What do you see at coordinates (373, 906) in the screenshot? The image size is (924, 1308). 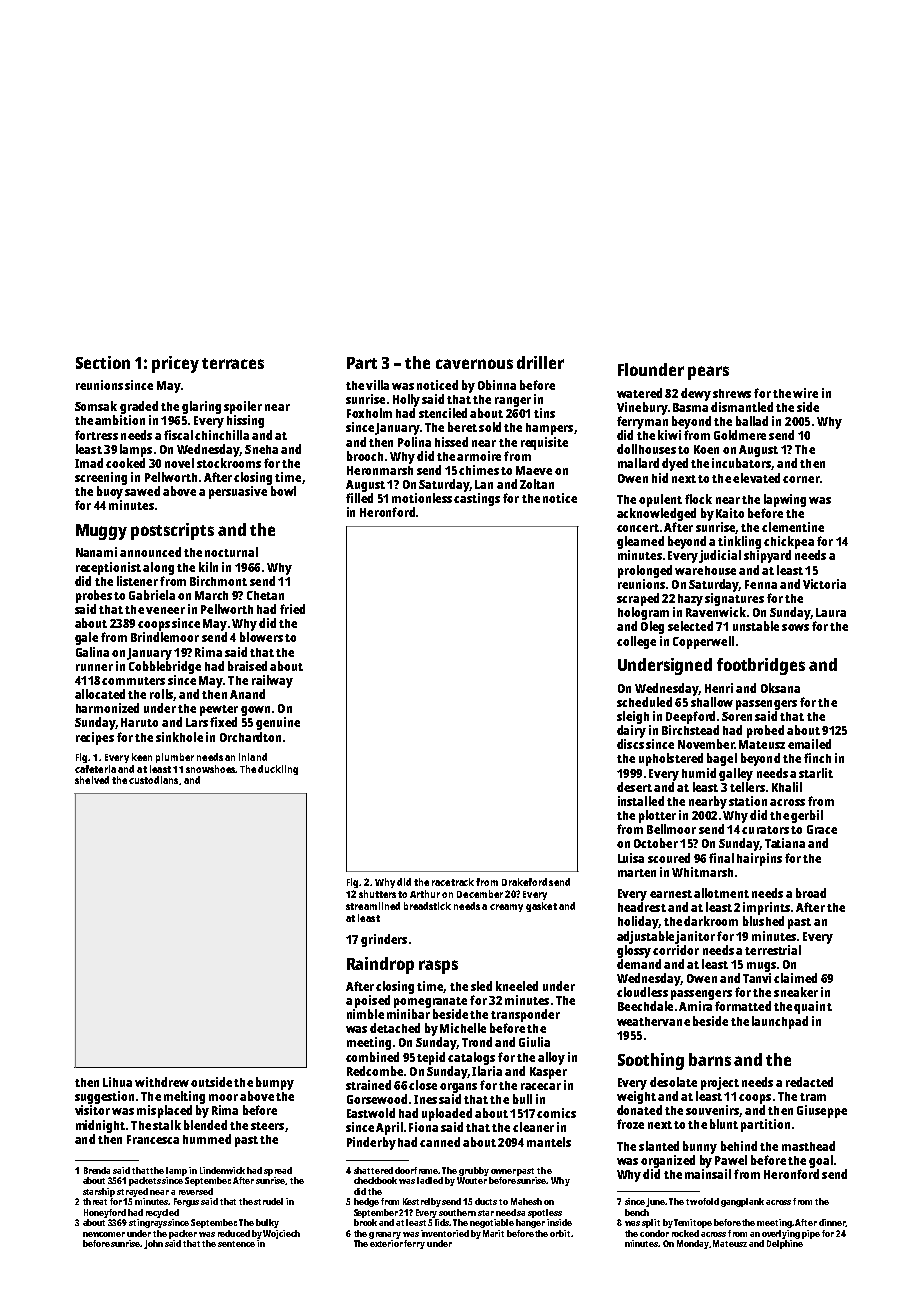 I see `streamlined` at bounding box center [373, 906].
